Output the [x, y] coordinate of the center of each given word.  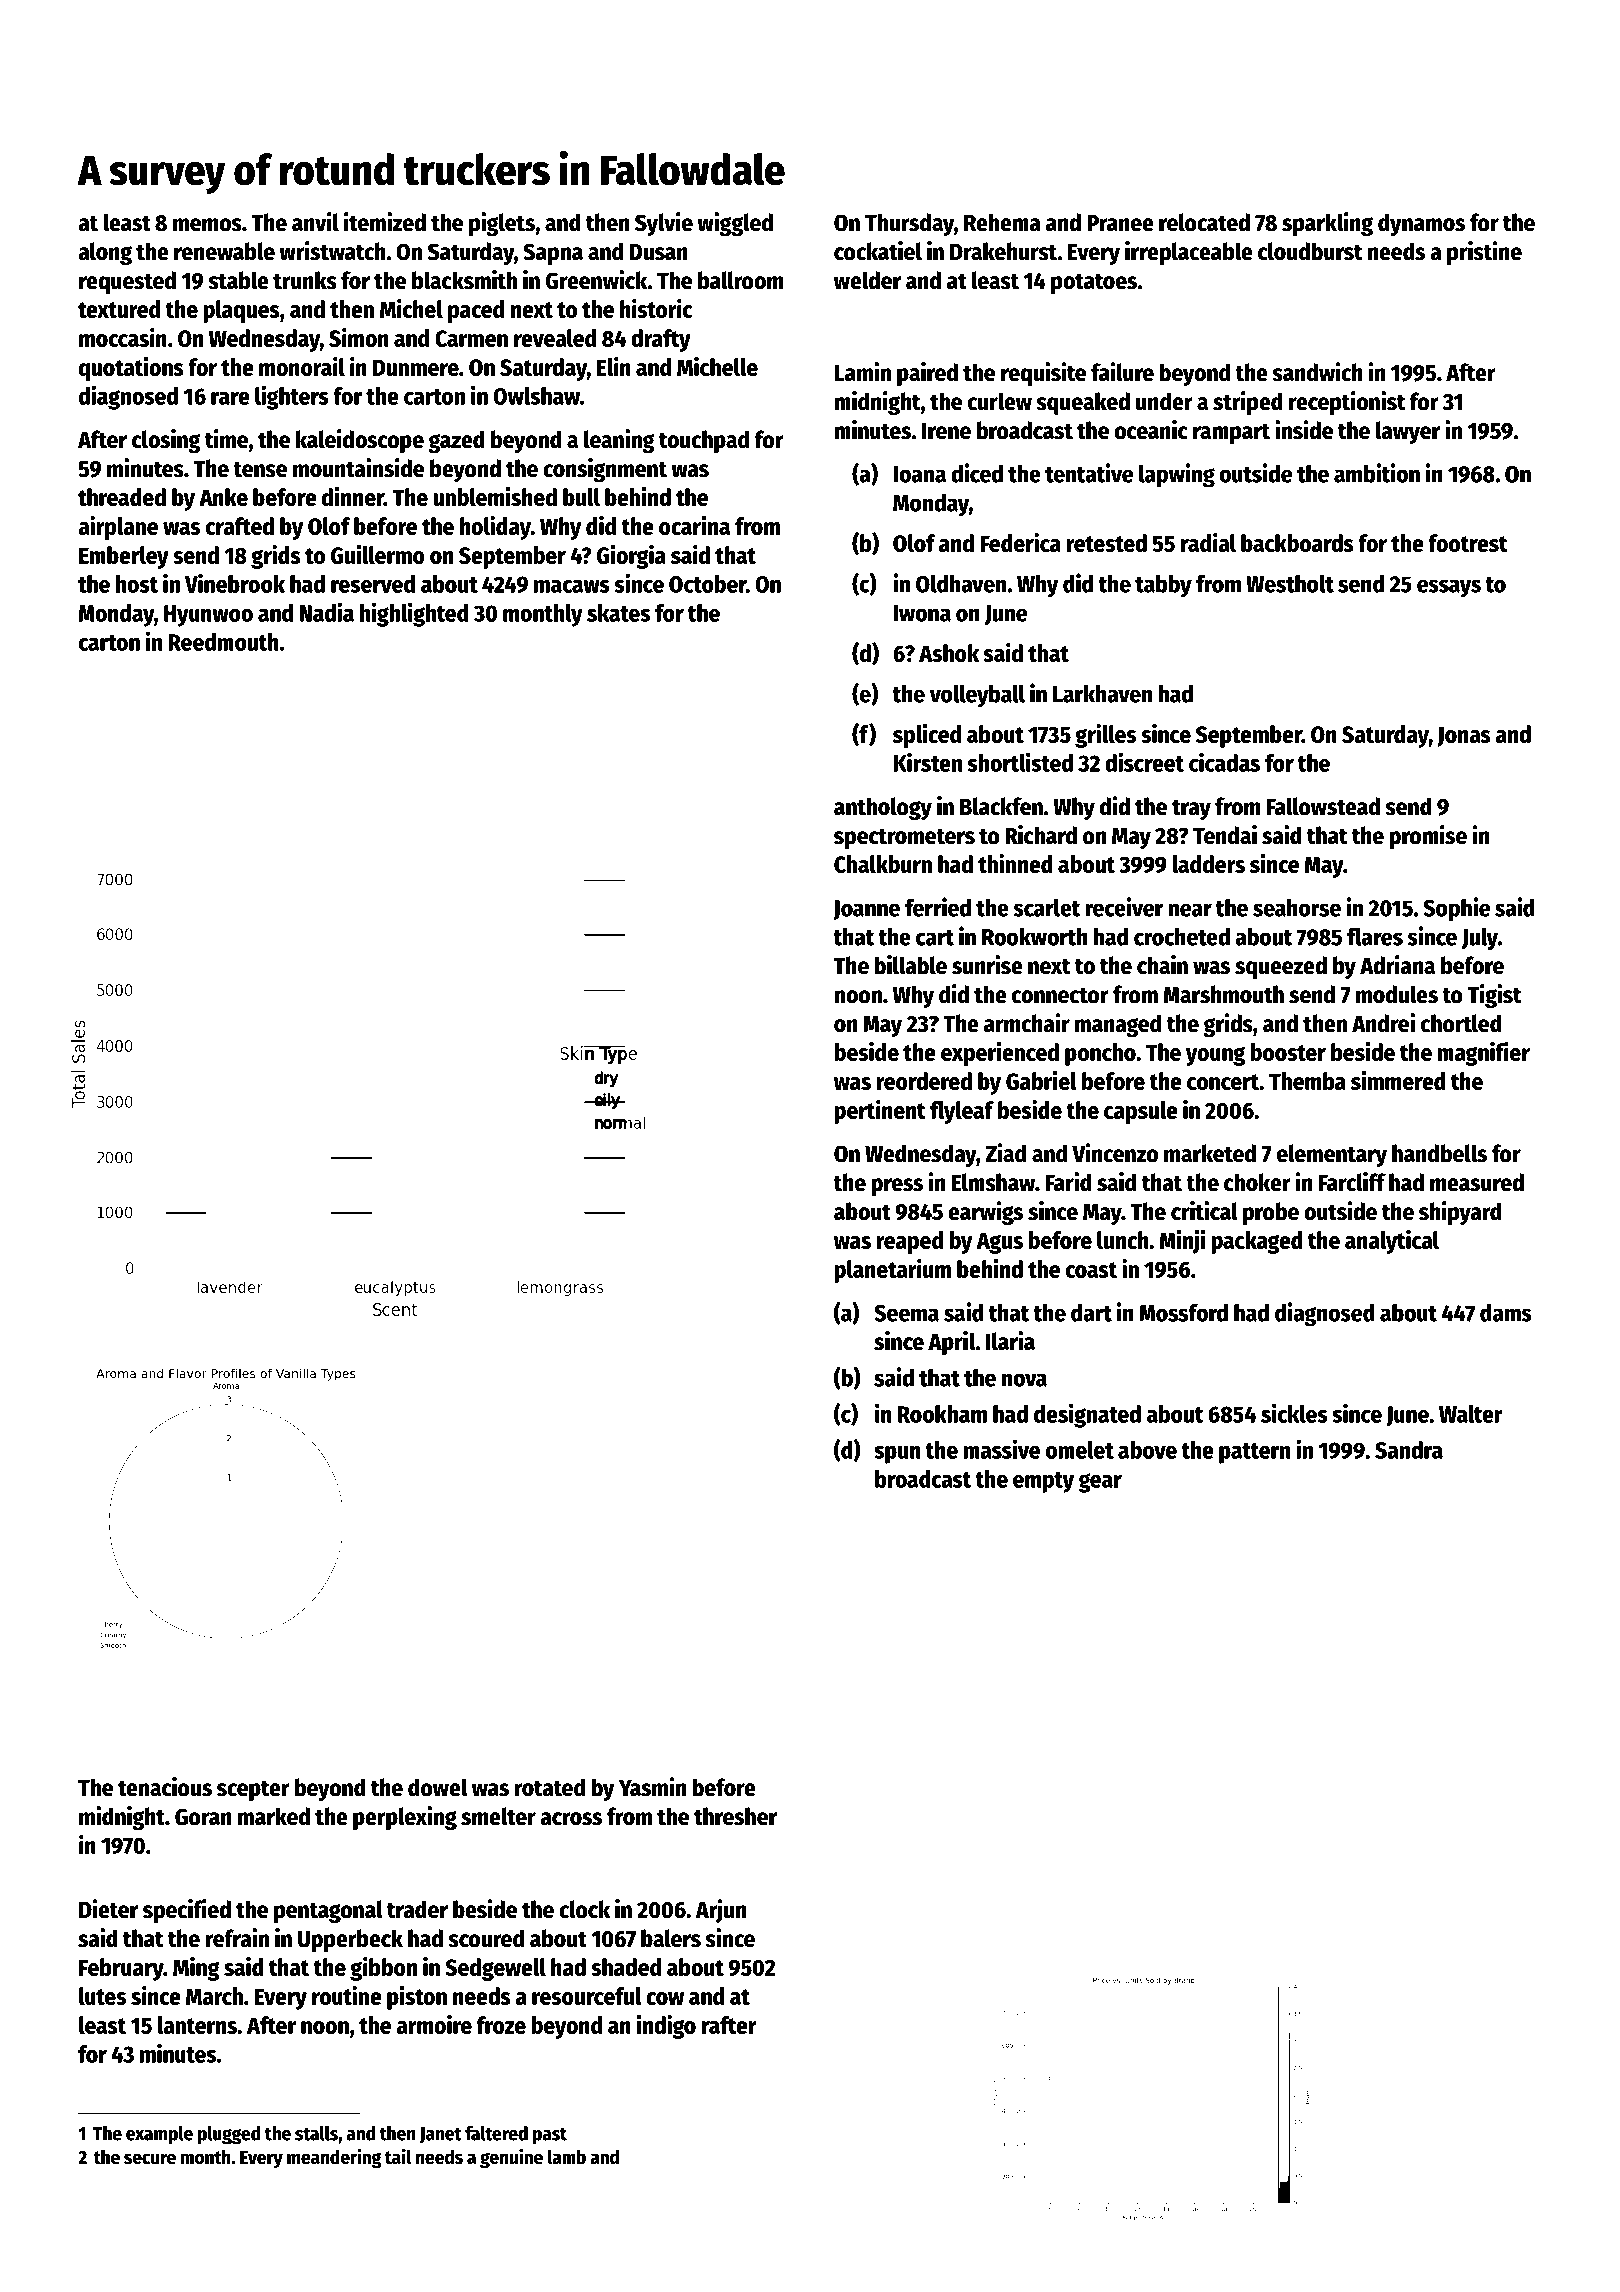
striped [1248, 403]
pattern [1254, 1453]
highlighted [414, 615]
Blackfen [1001, 806]
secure [150, 2159]
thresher [735, 1816]
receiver [1124, 907]
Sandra [1409, 1450]
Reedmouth [224, 642]
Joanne [866, 910]
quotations [131, 369]
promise [1428, 837]
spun [897, 1455]
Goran [203, 1817]
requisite [1043, 374]
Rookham [942, 1414]
